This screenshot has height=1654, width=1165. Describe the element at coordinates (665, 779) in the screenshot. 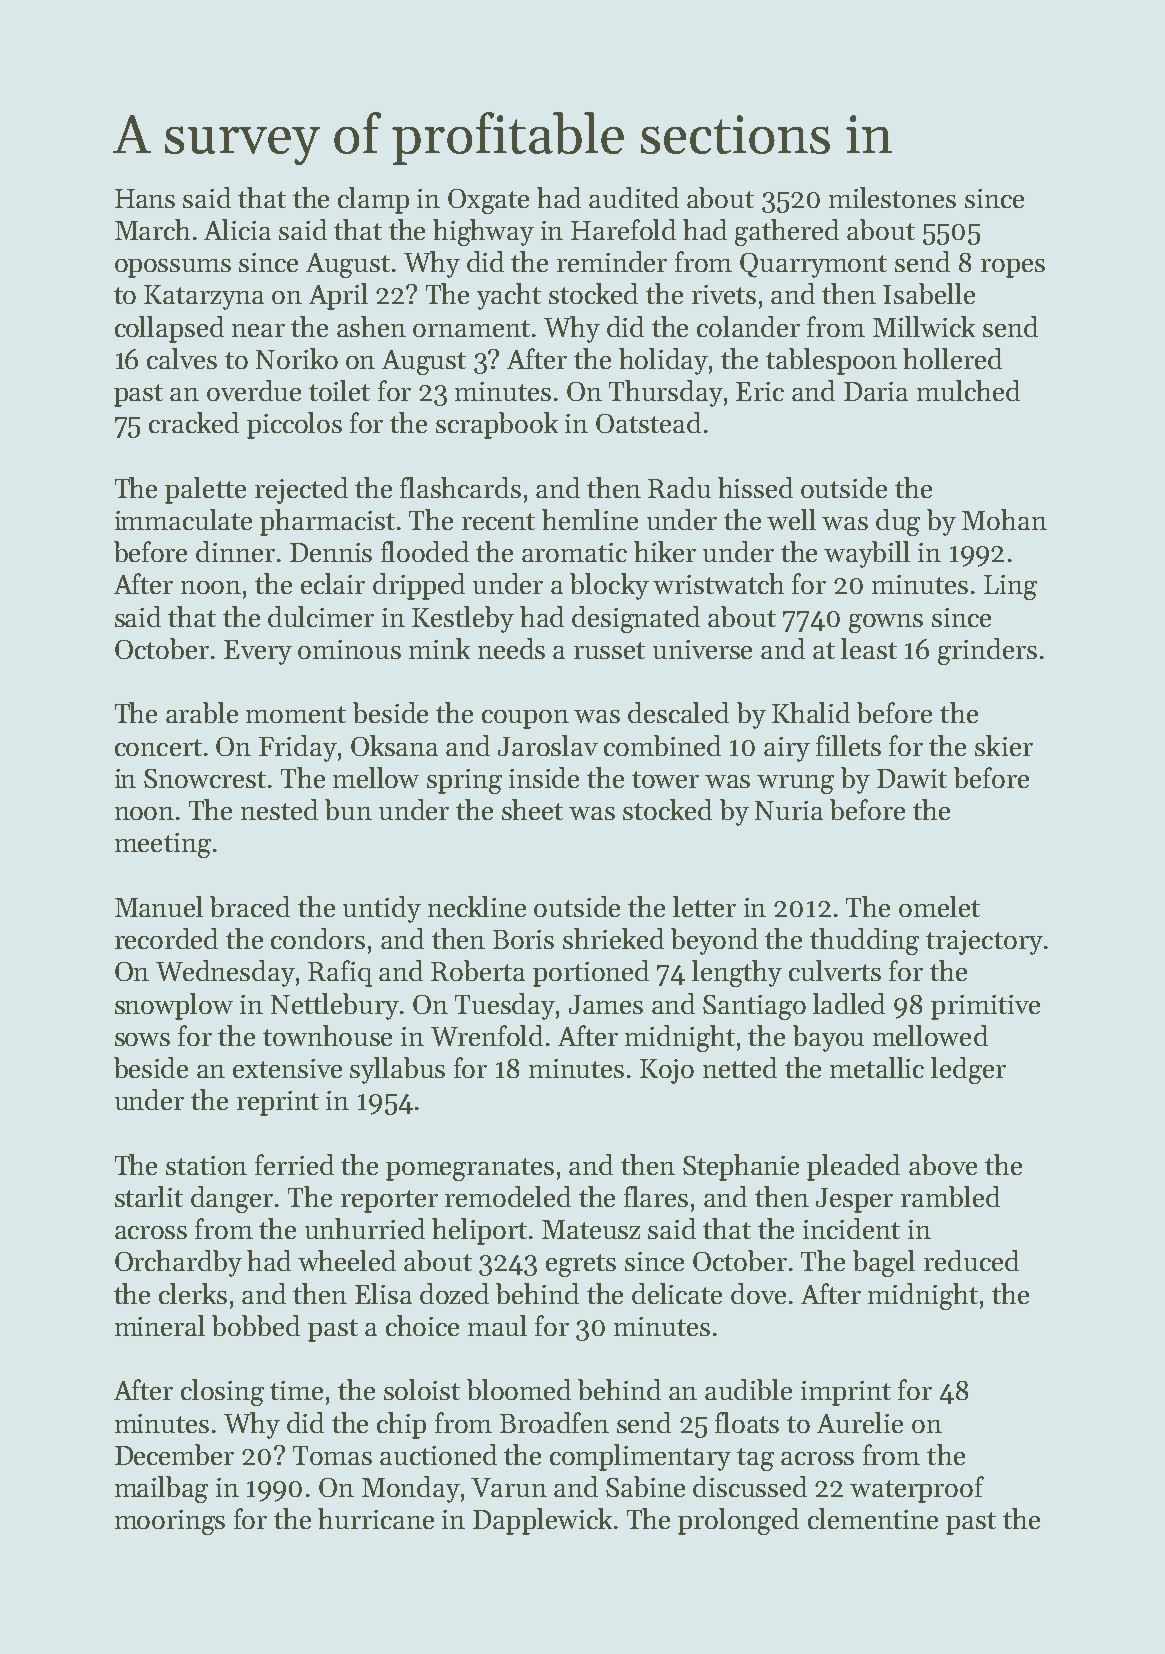

I see `tower` at that location.
